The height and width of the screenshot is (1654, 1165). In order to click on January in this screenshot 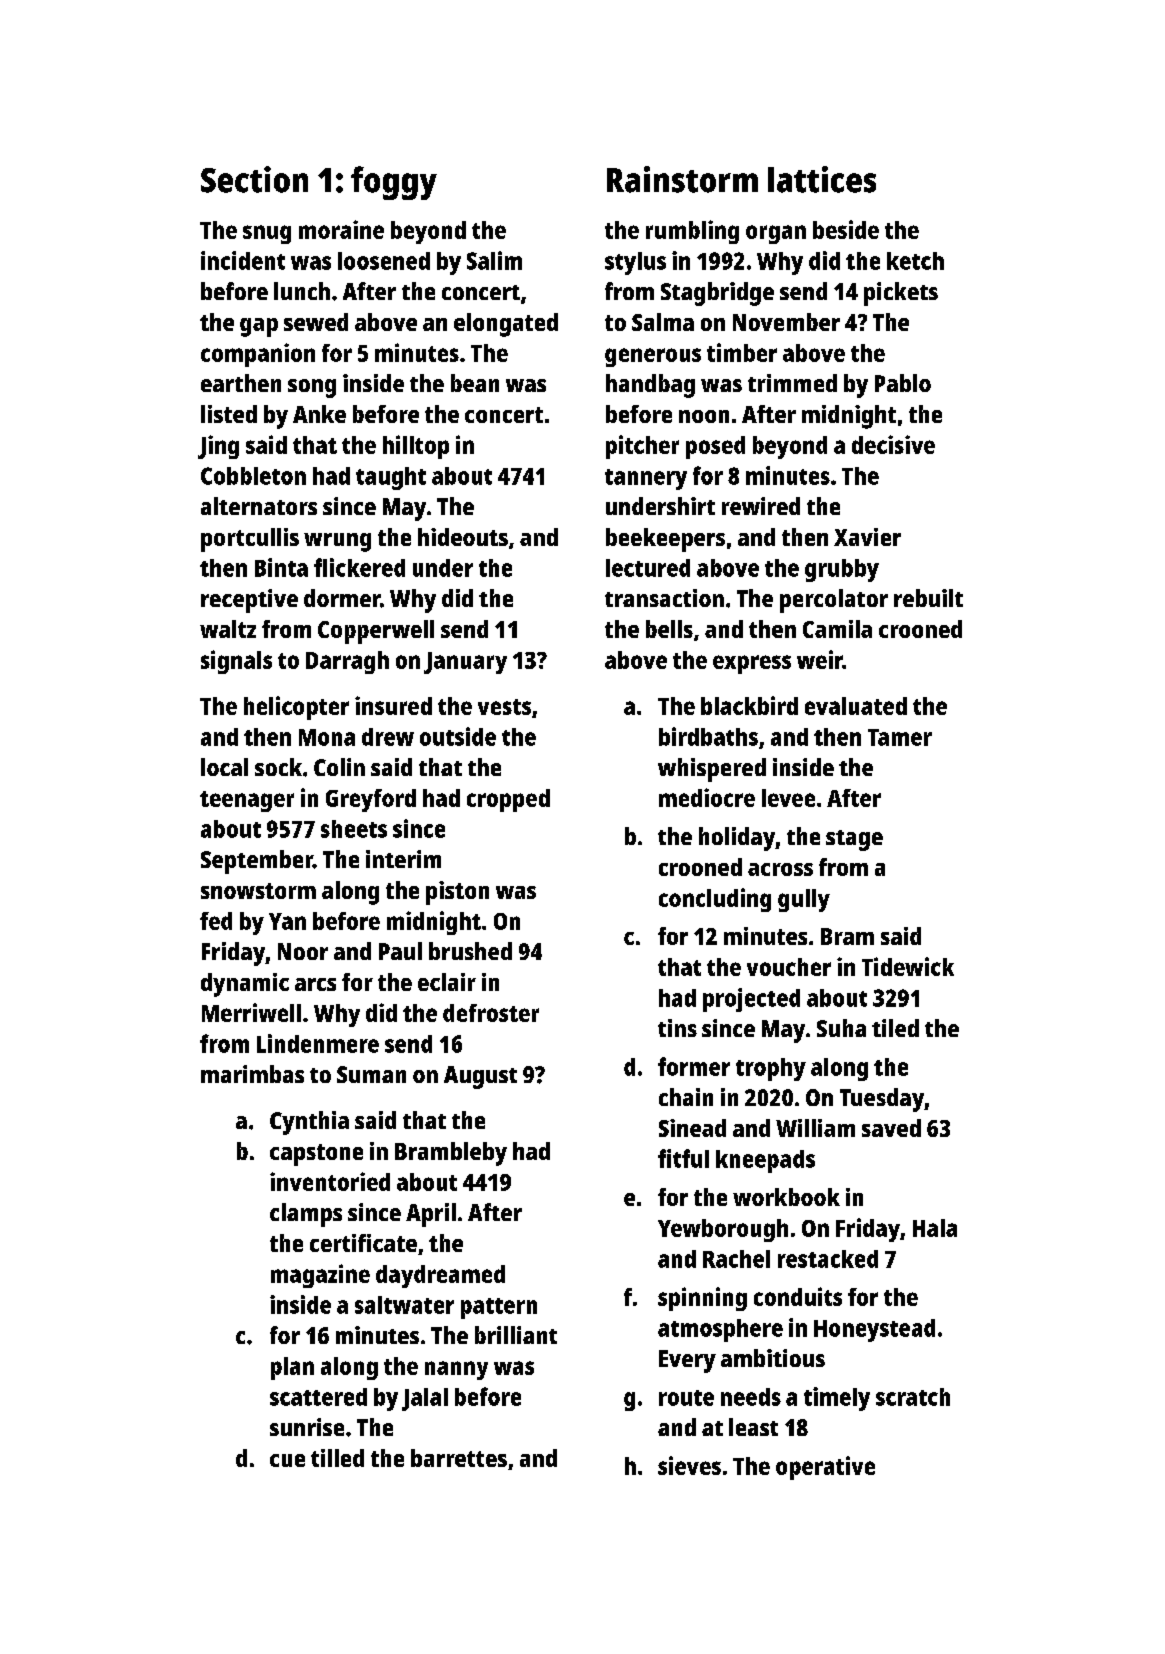, I will do `click(465, 663)`.
